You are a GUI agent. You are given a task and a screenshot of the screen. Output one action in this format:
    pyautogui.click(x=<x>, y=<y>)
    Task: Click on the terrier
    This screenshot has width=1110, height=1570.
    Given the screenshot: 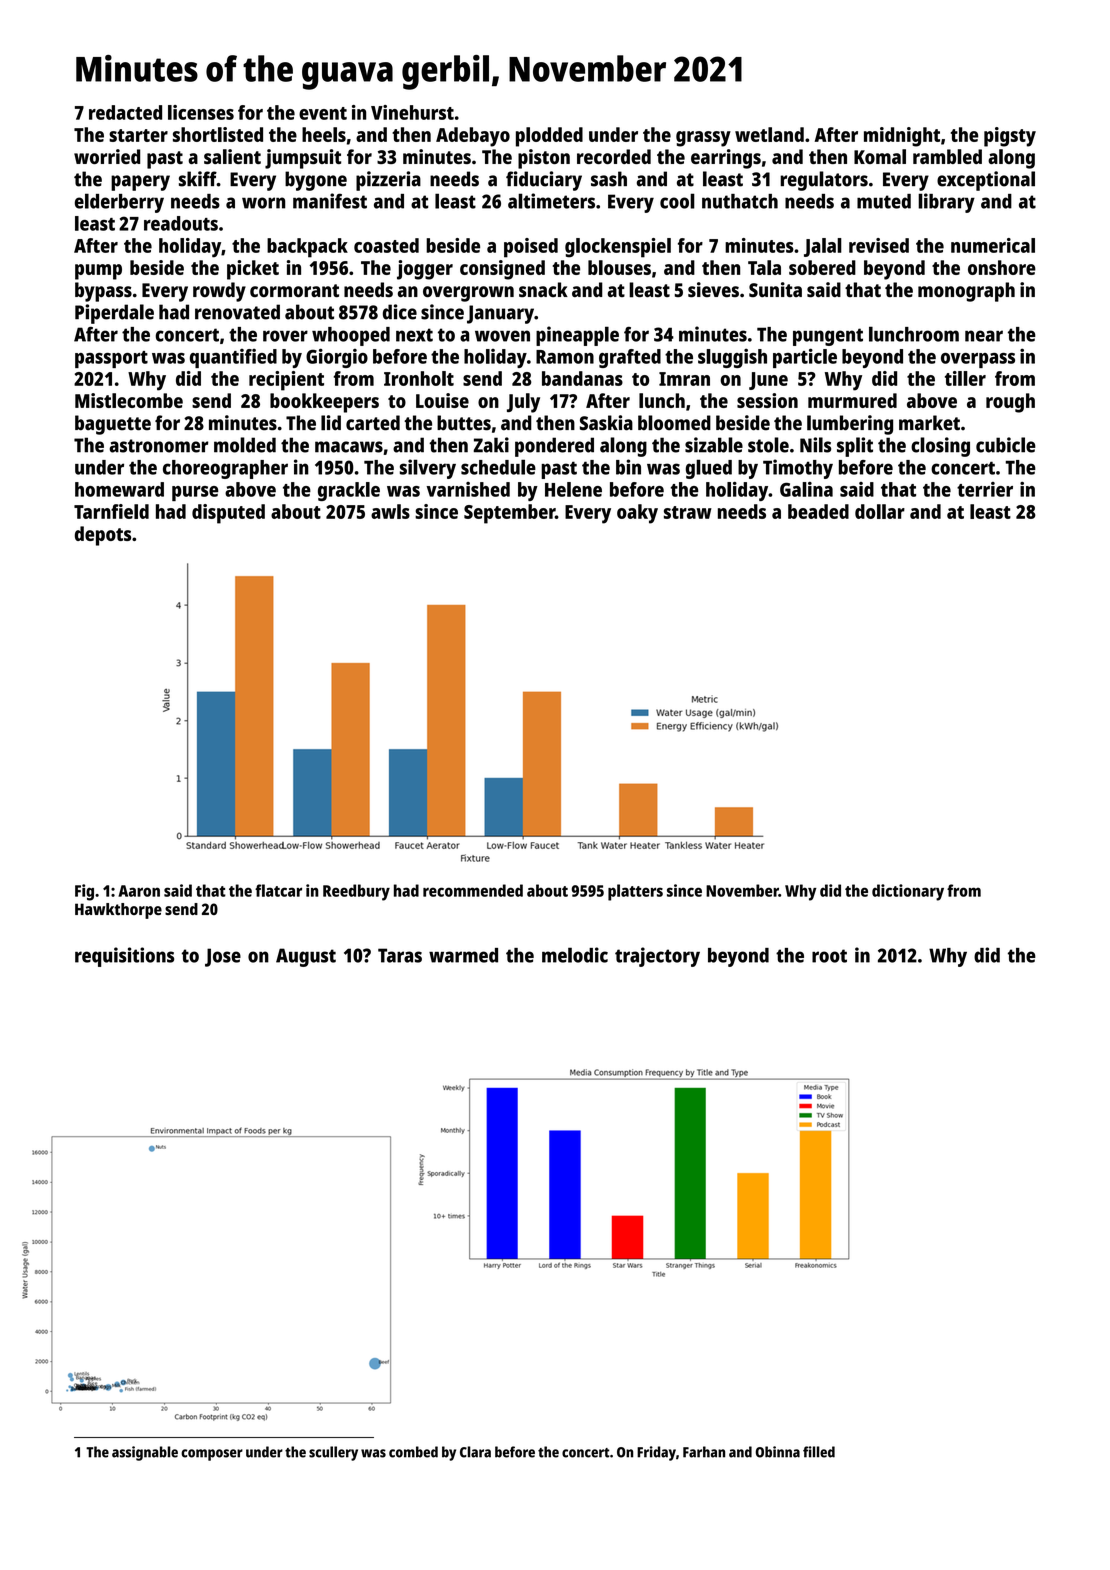 What is the action you would take?
    pyautogui.click(x=985, y=489)
